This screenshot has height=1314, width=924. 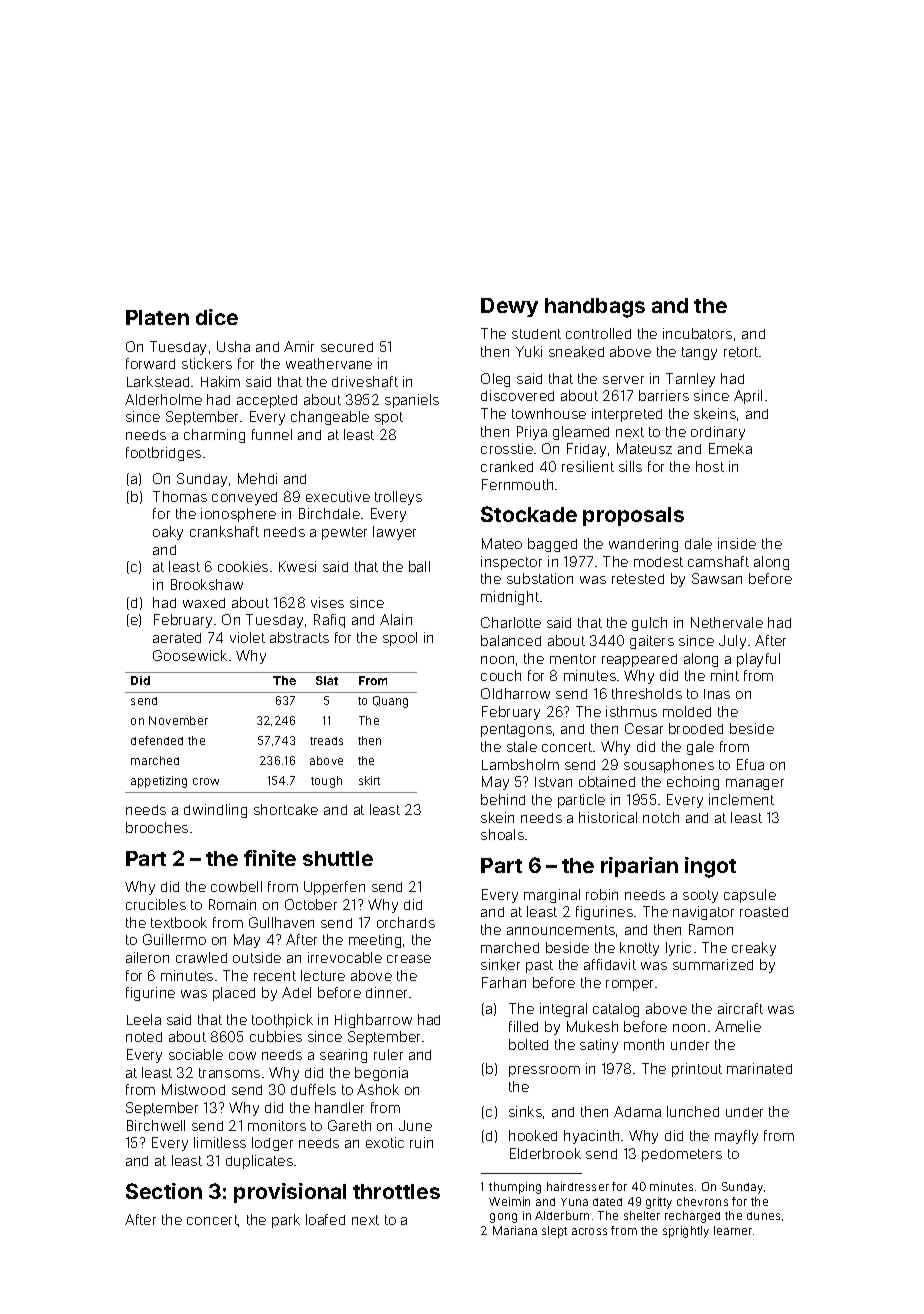 What do you see at coordinates (406, 922) in the screenshot?
I see `orchards` at bounding box center [406, 922].
